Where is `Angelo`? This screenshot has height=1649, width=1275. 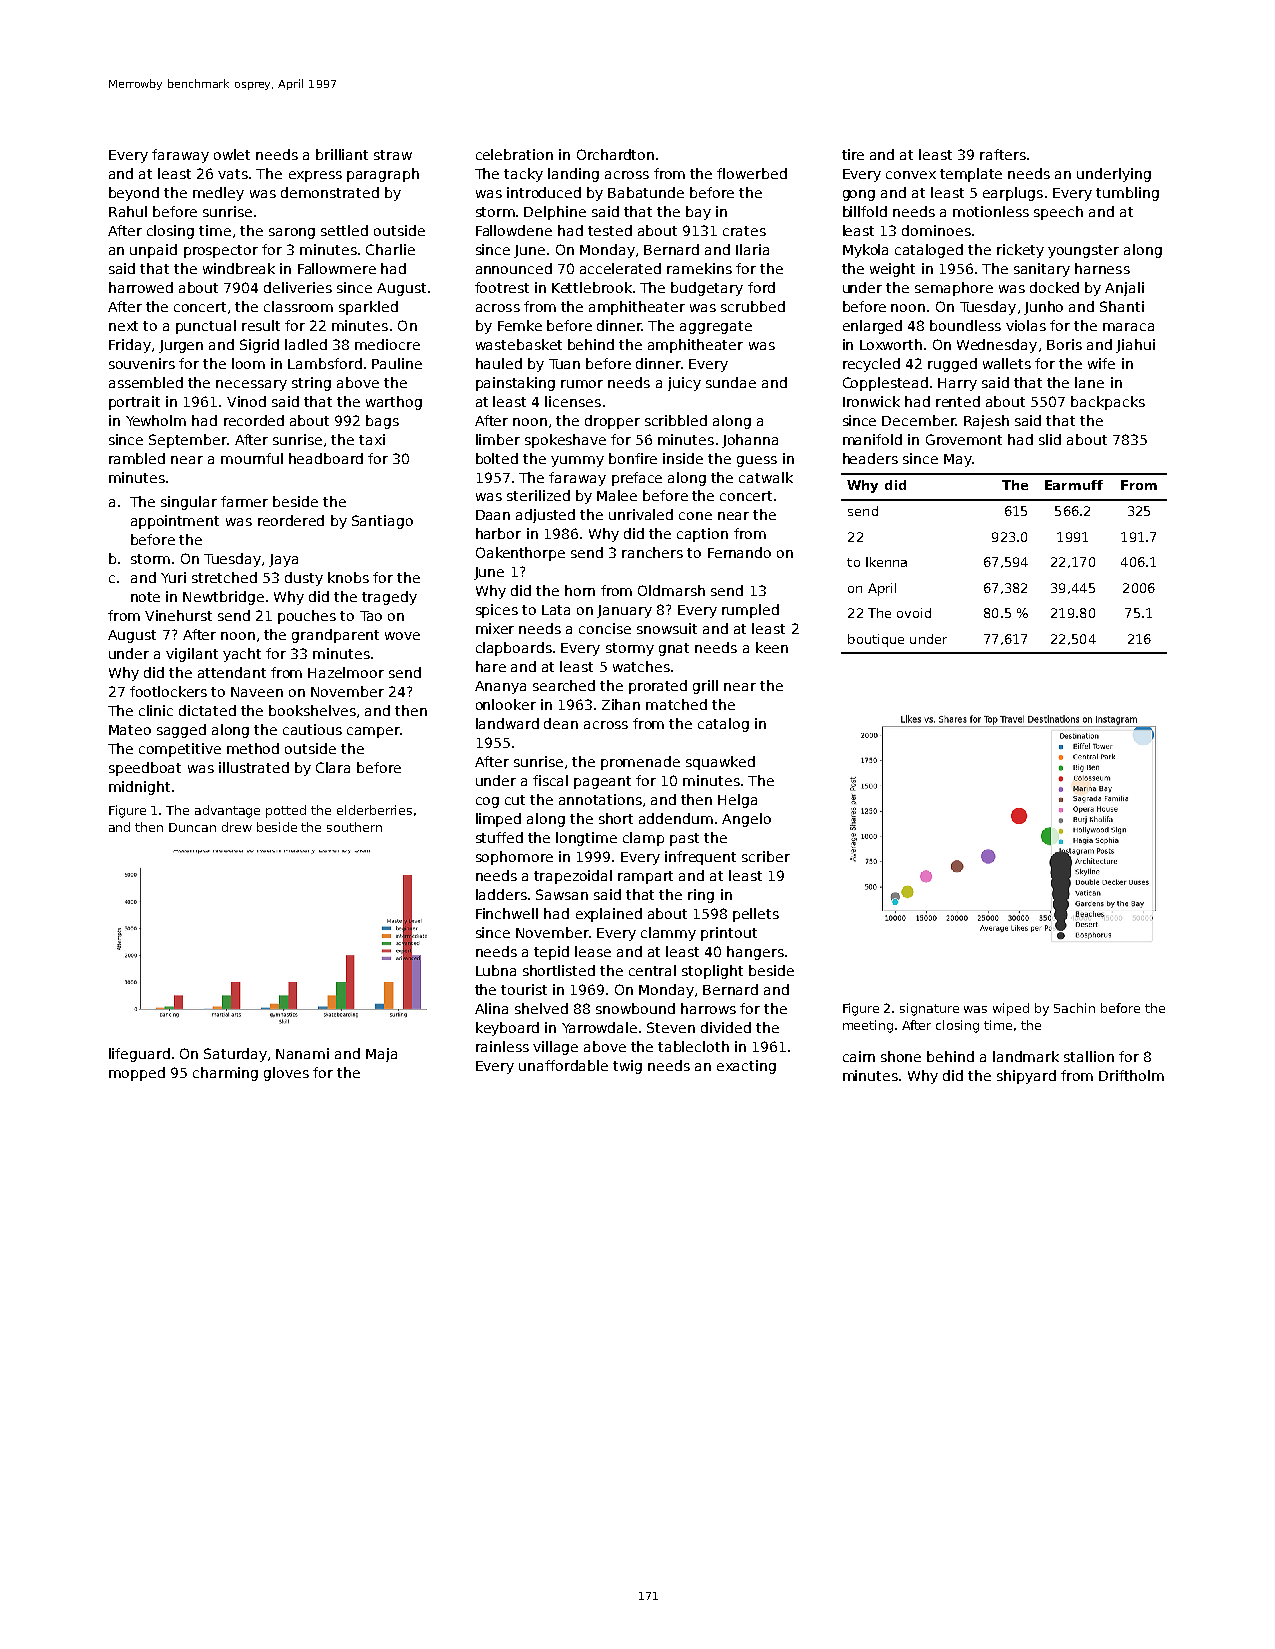 Angelo is located at coordinates (746, 820).
